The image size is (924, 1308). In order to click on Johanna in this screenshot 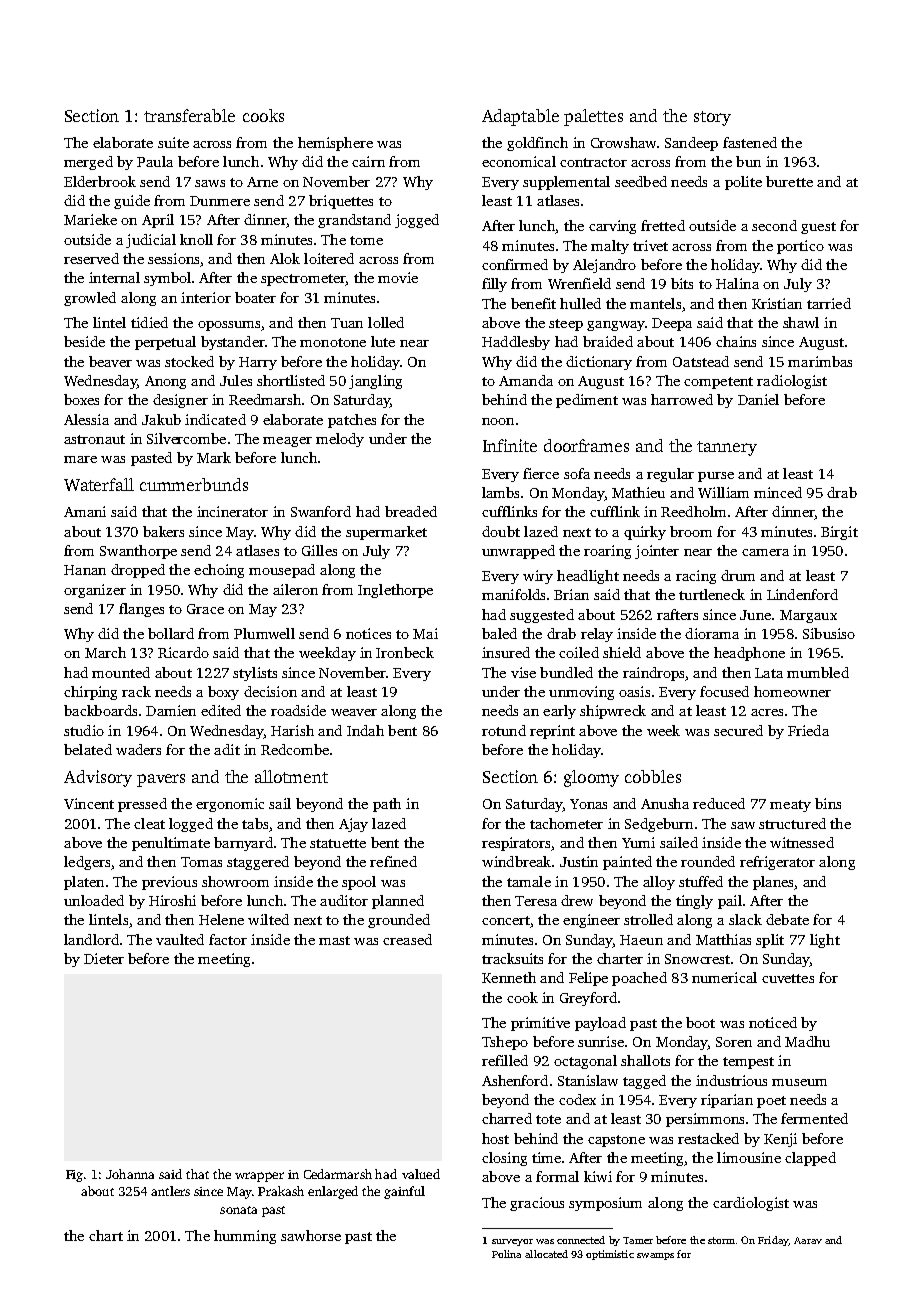, I will do `click(130, 1174)`.
